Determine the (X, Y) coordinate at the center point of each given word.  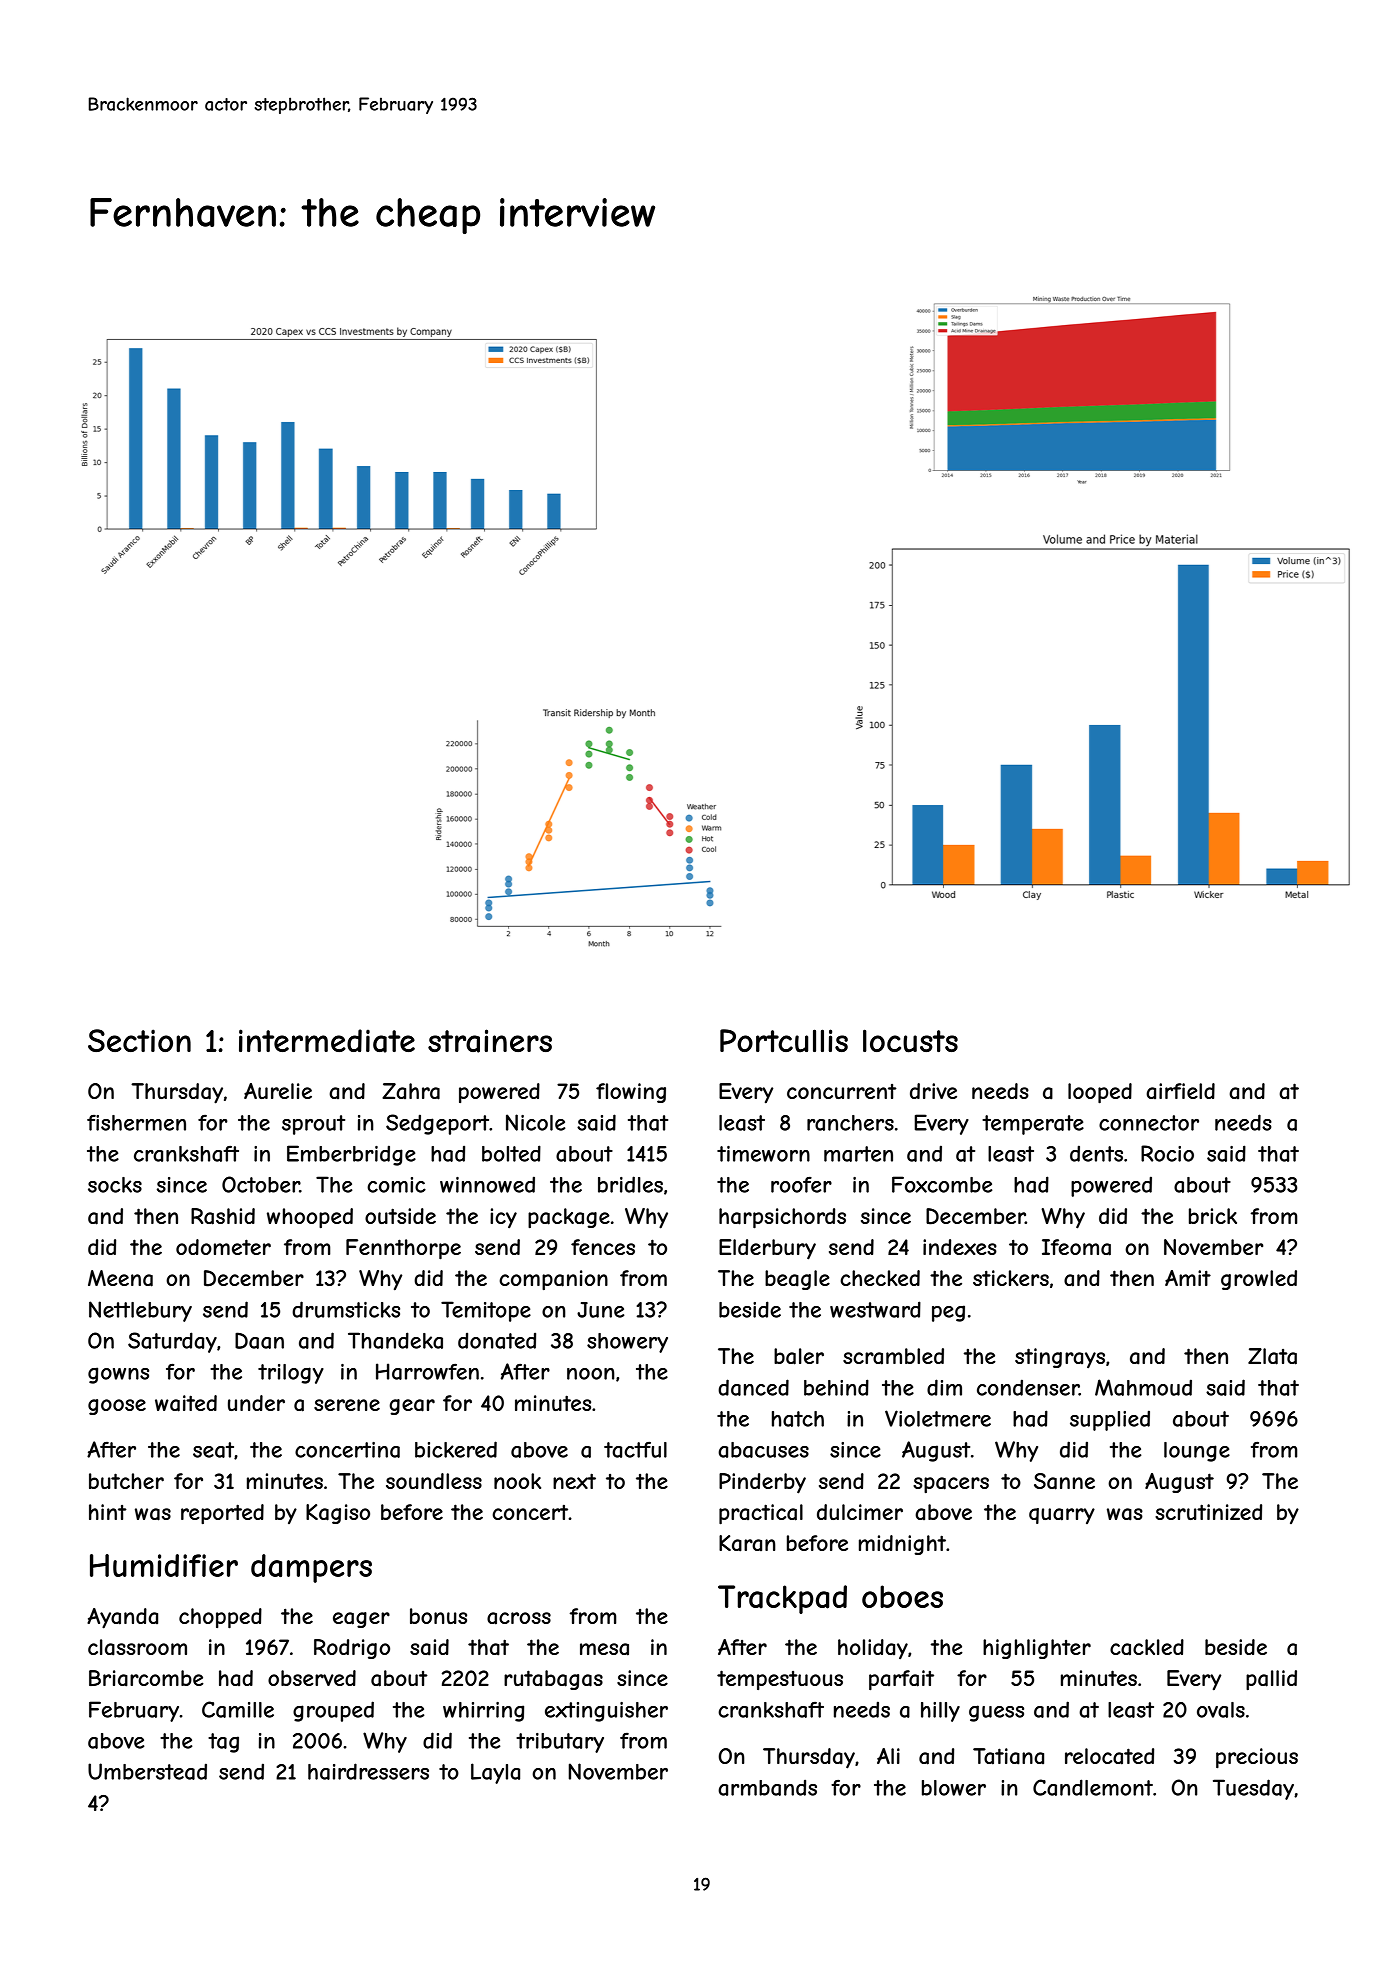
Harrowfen (427, 1371)
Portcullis (784, 1041)
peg (948, 1313)
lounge (1197, 1452)
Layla (495, 1773)
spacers (951, 1485)
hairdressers (368, 1771)
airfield (1180, 1091)
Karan (747, 1543)
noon (591, 1374)
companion (553, 1280)
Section (139, 1040)
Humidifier (164, 1565)
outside (400, 1216)
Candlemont (1093, 1787)
